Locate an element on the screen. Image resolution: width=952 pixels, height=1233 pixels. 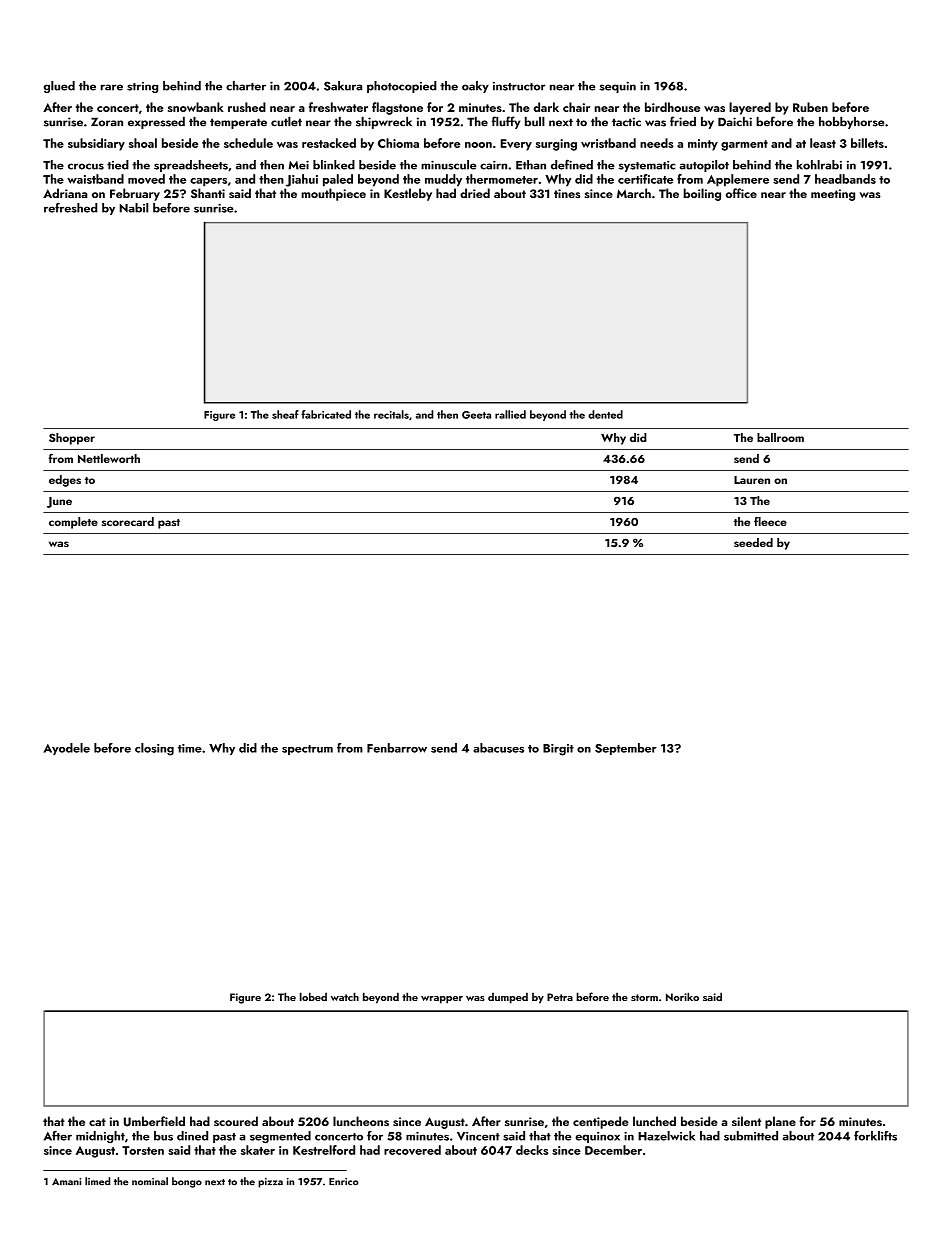
lobed is located at coordinates (313, 996).
